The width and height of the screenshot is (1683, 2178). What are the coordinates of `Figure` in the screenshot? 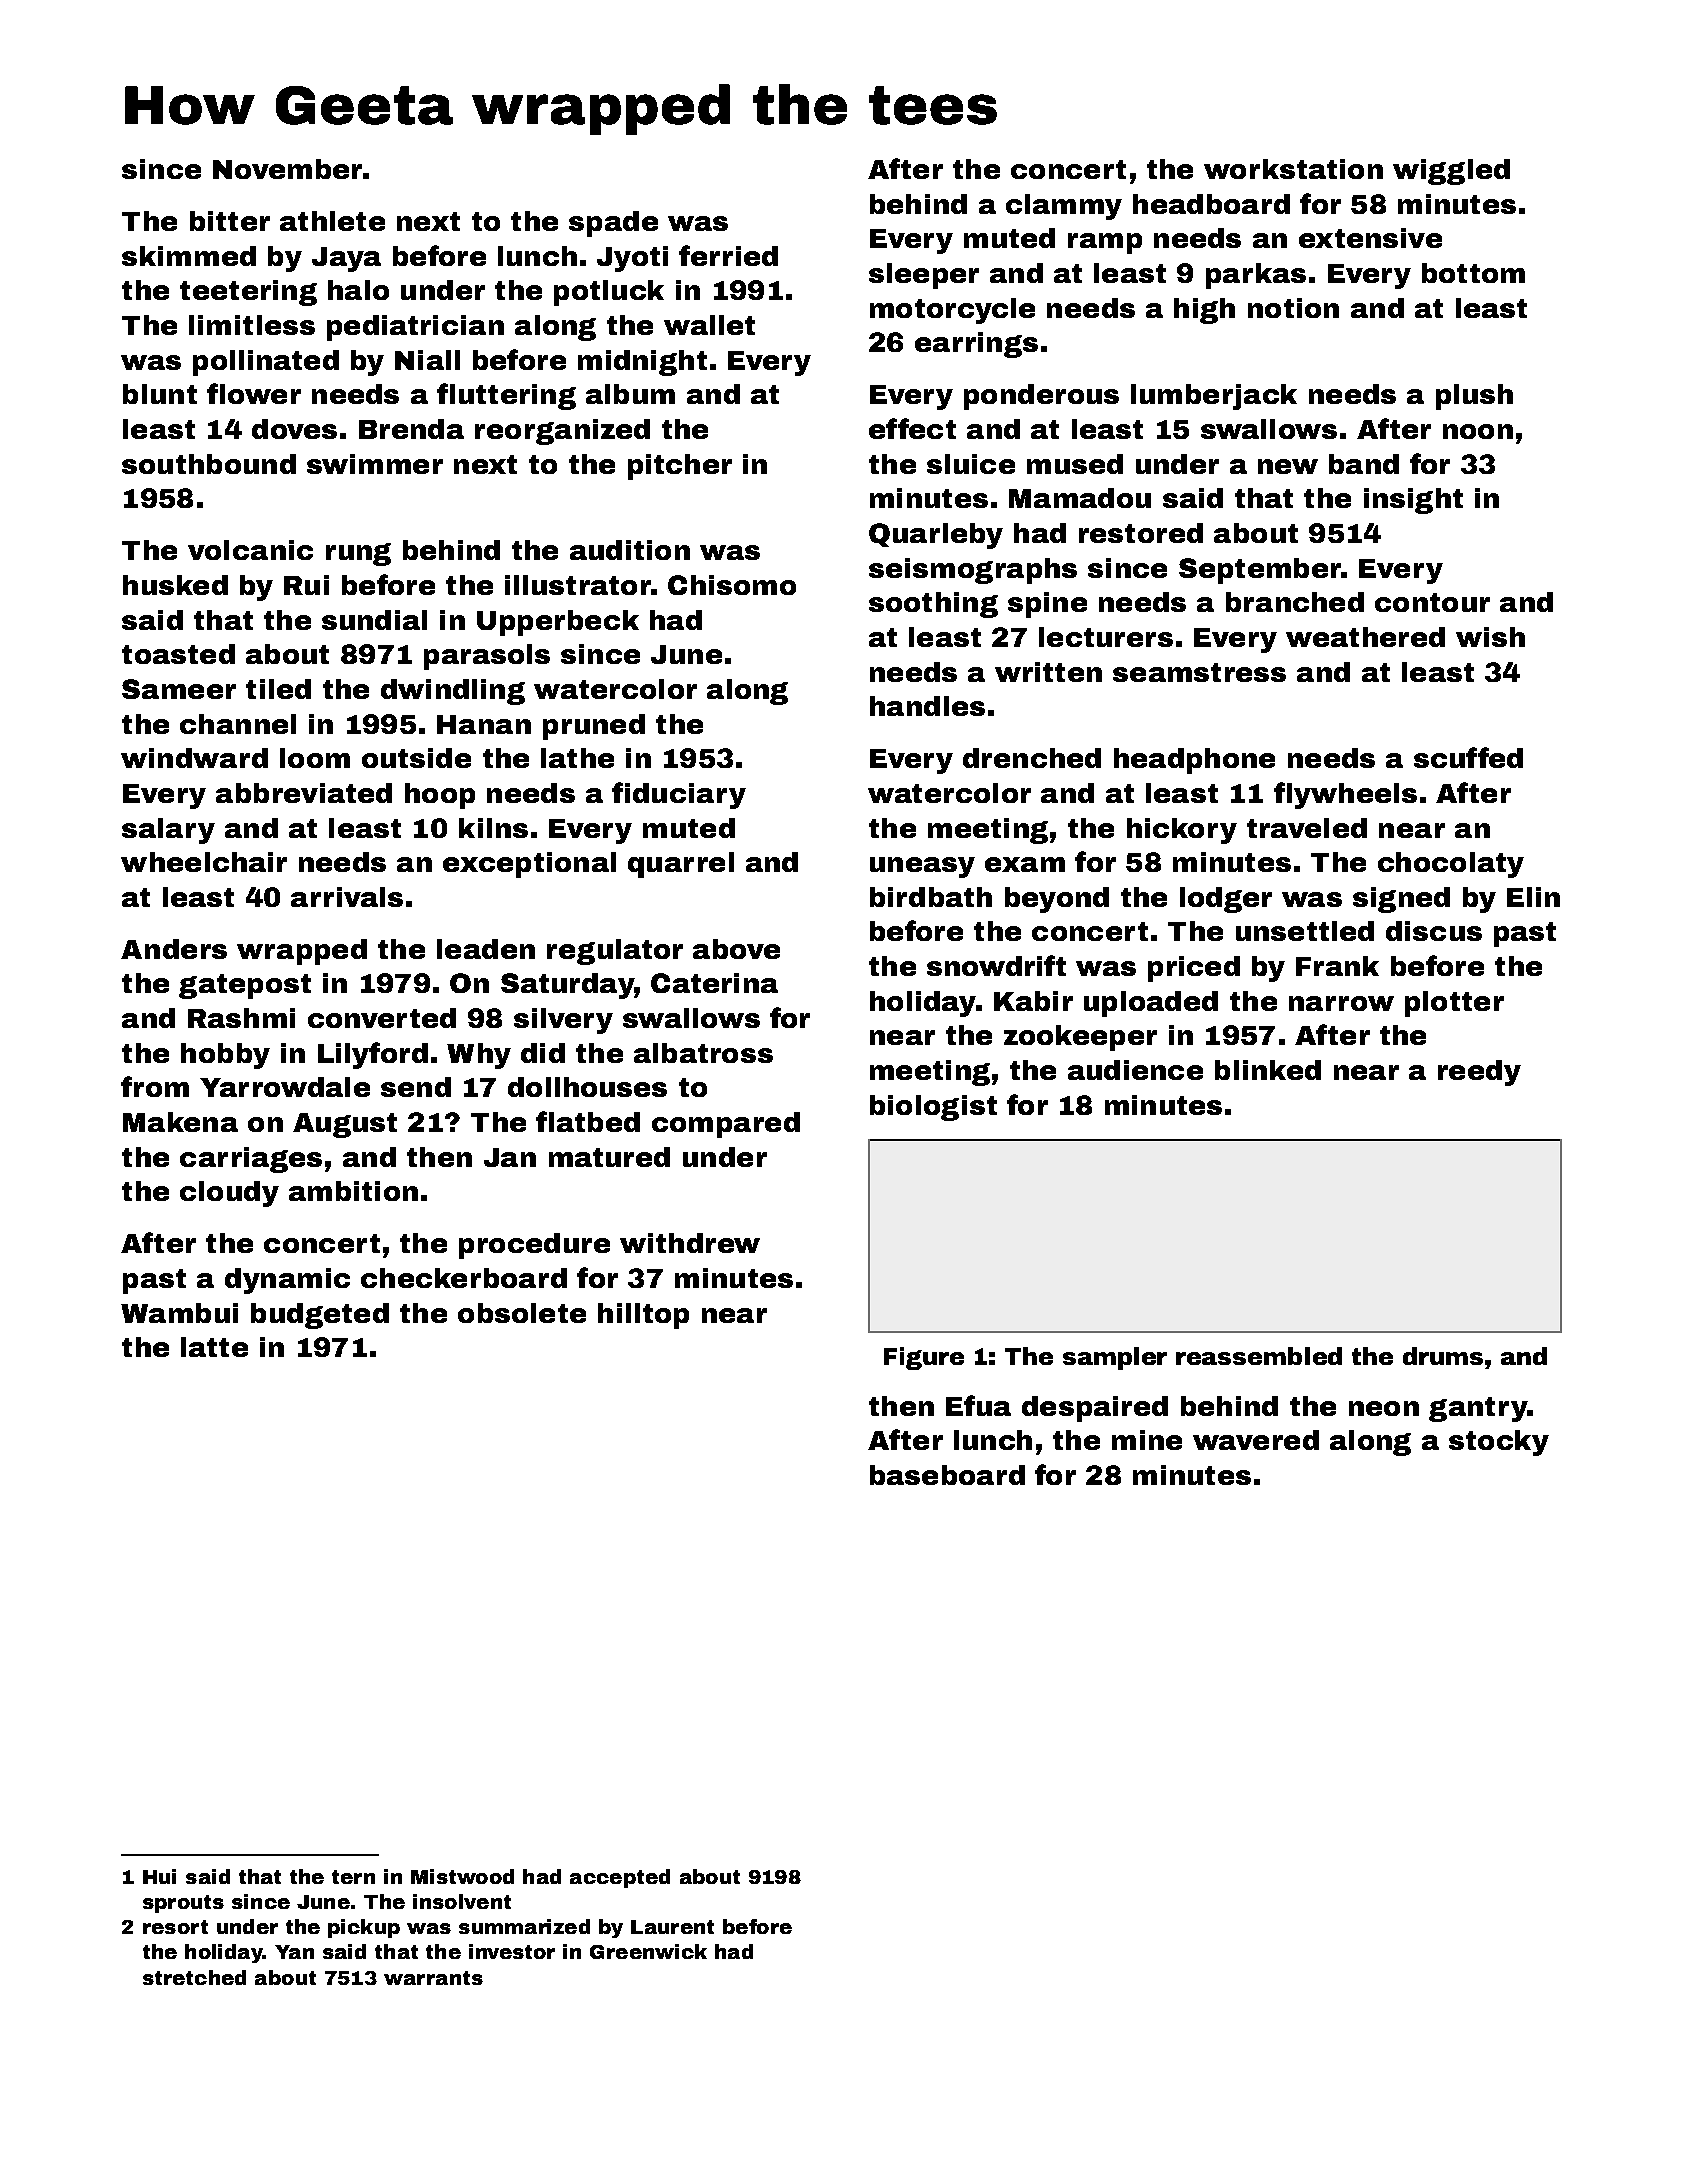 It's located at (924, 1358).
